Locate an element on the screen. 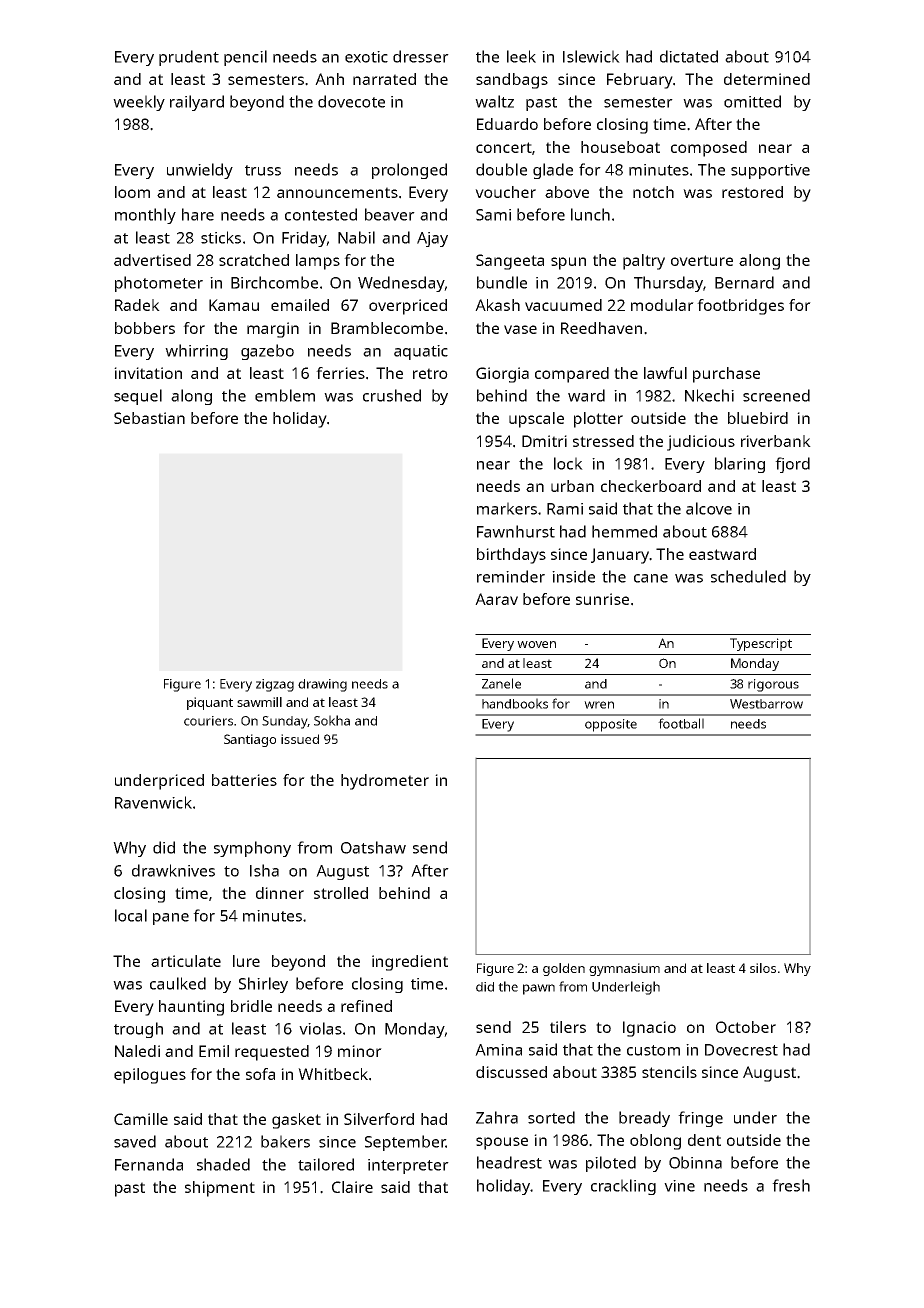  epilogues is located at coordinates (150, 1076).
